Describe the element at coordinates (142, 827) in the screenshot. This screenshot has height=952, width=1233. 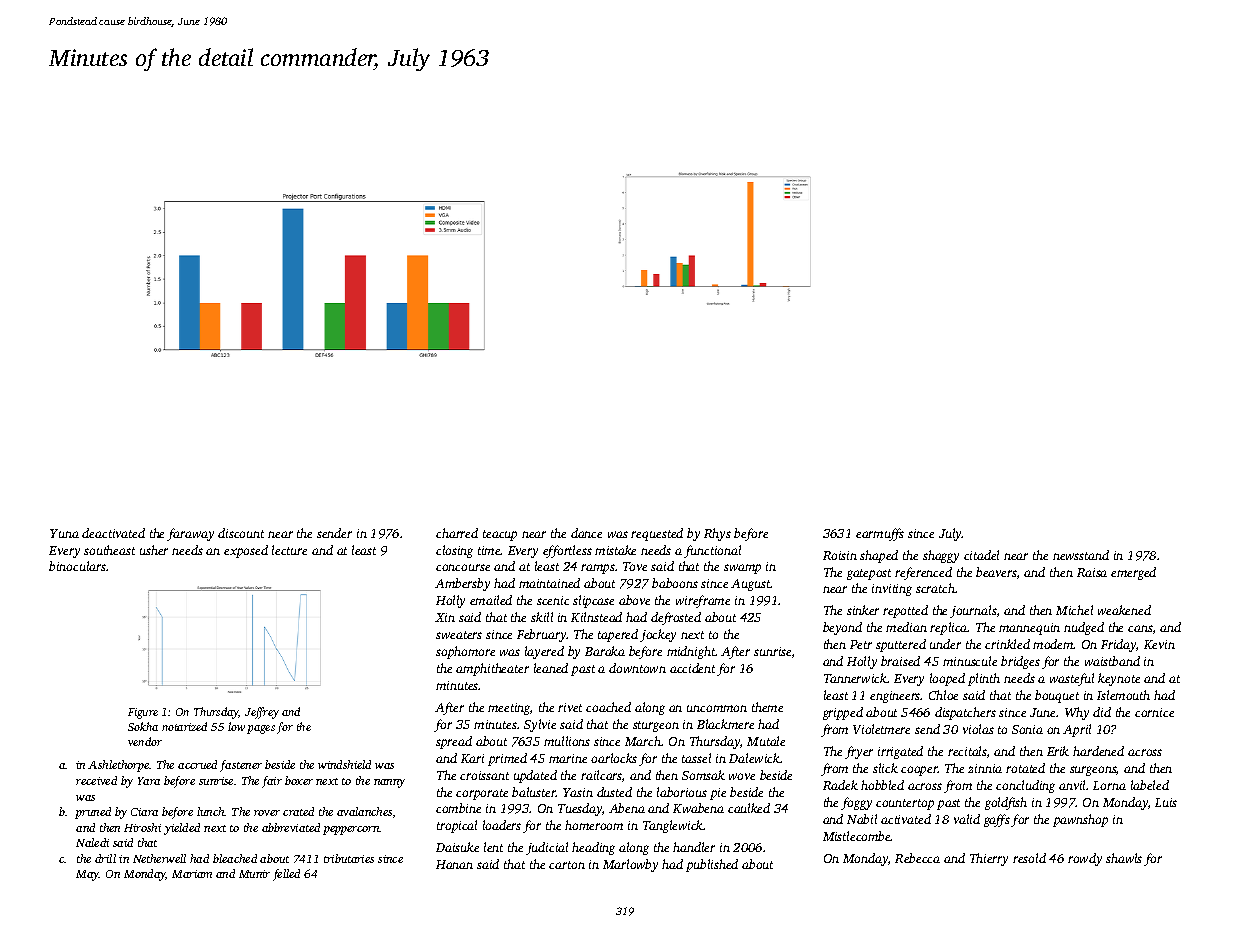
I see `Hiroshi` at that location.
